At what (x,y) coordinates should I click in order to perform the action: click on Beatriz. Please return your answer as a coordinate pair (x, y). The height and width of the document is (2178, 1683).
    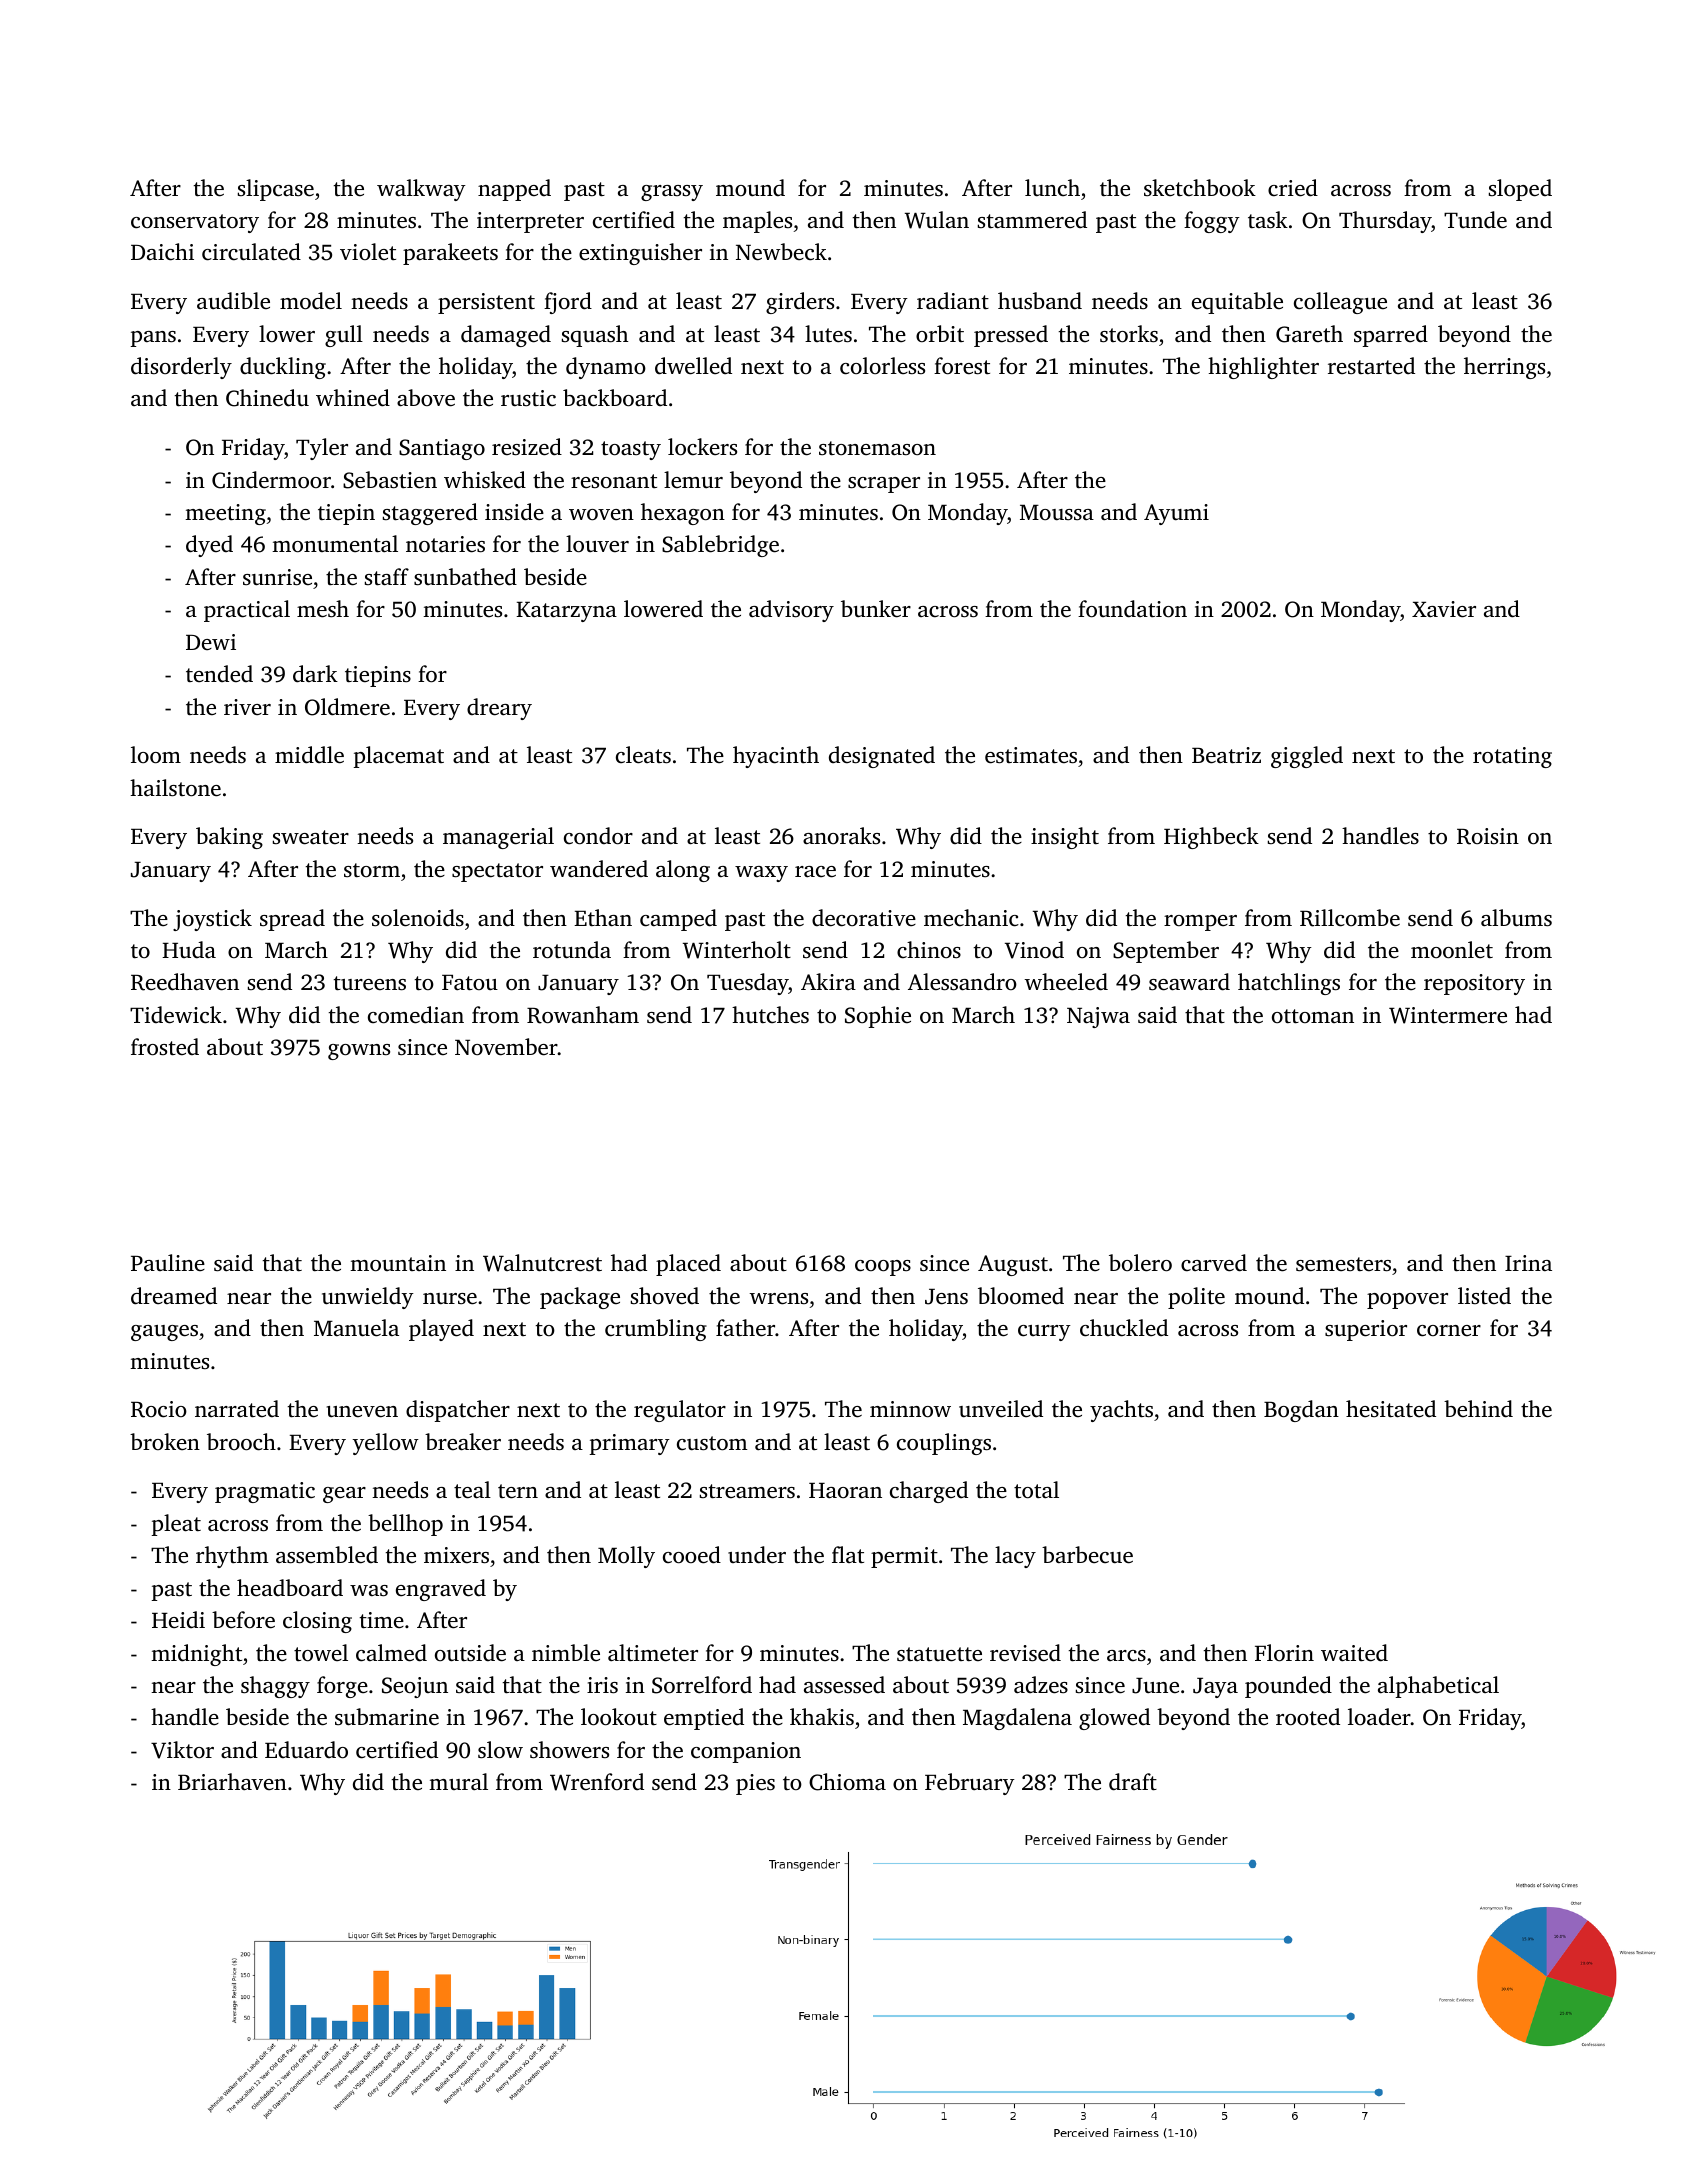
    Looking at the image, I should click on (1226, 755).
